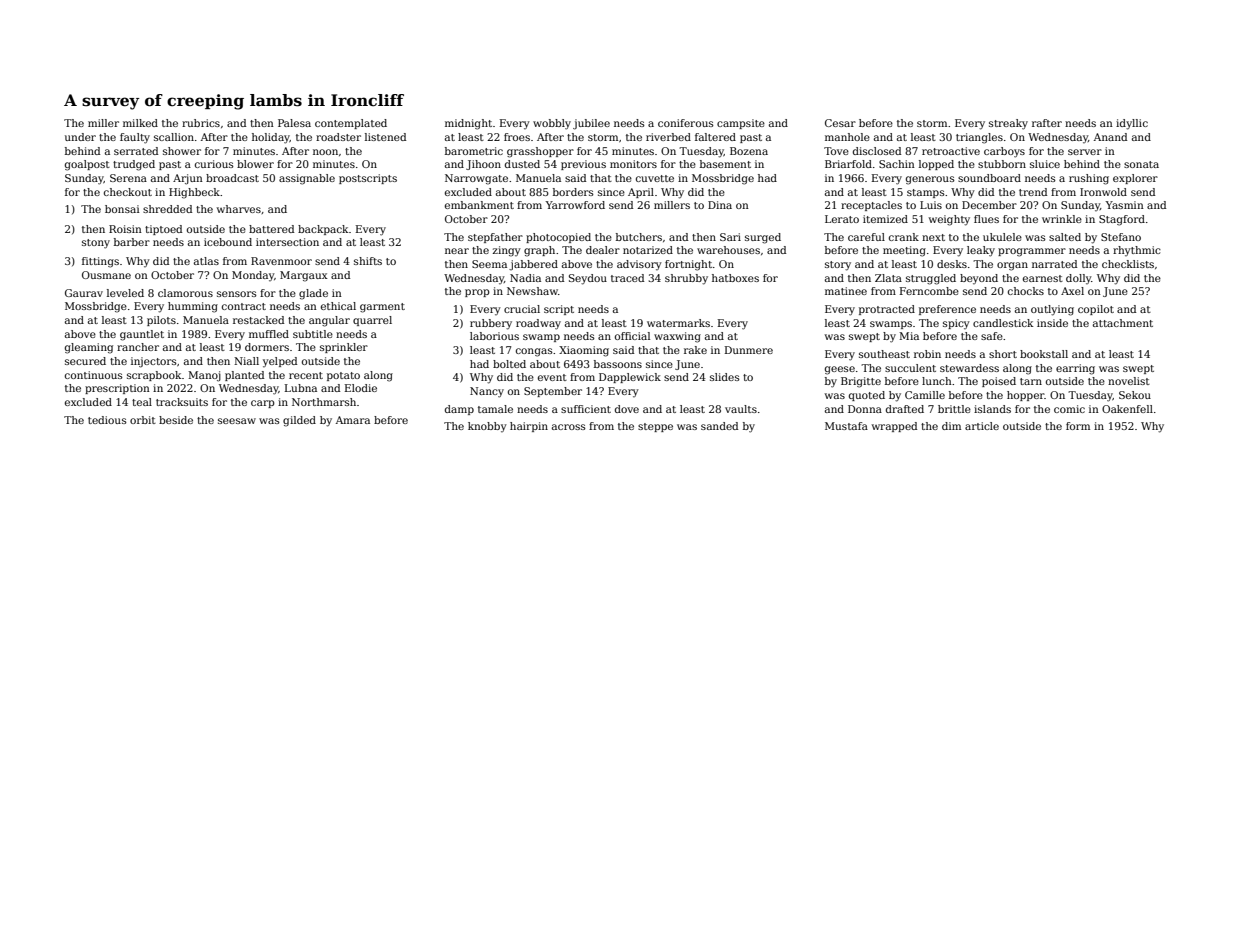  What do you see at coordinates (474, 151) in the document?
I see `barometric` at bounding box center [474, 151].
